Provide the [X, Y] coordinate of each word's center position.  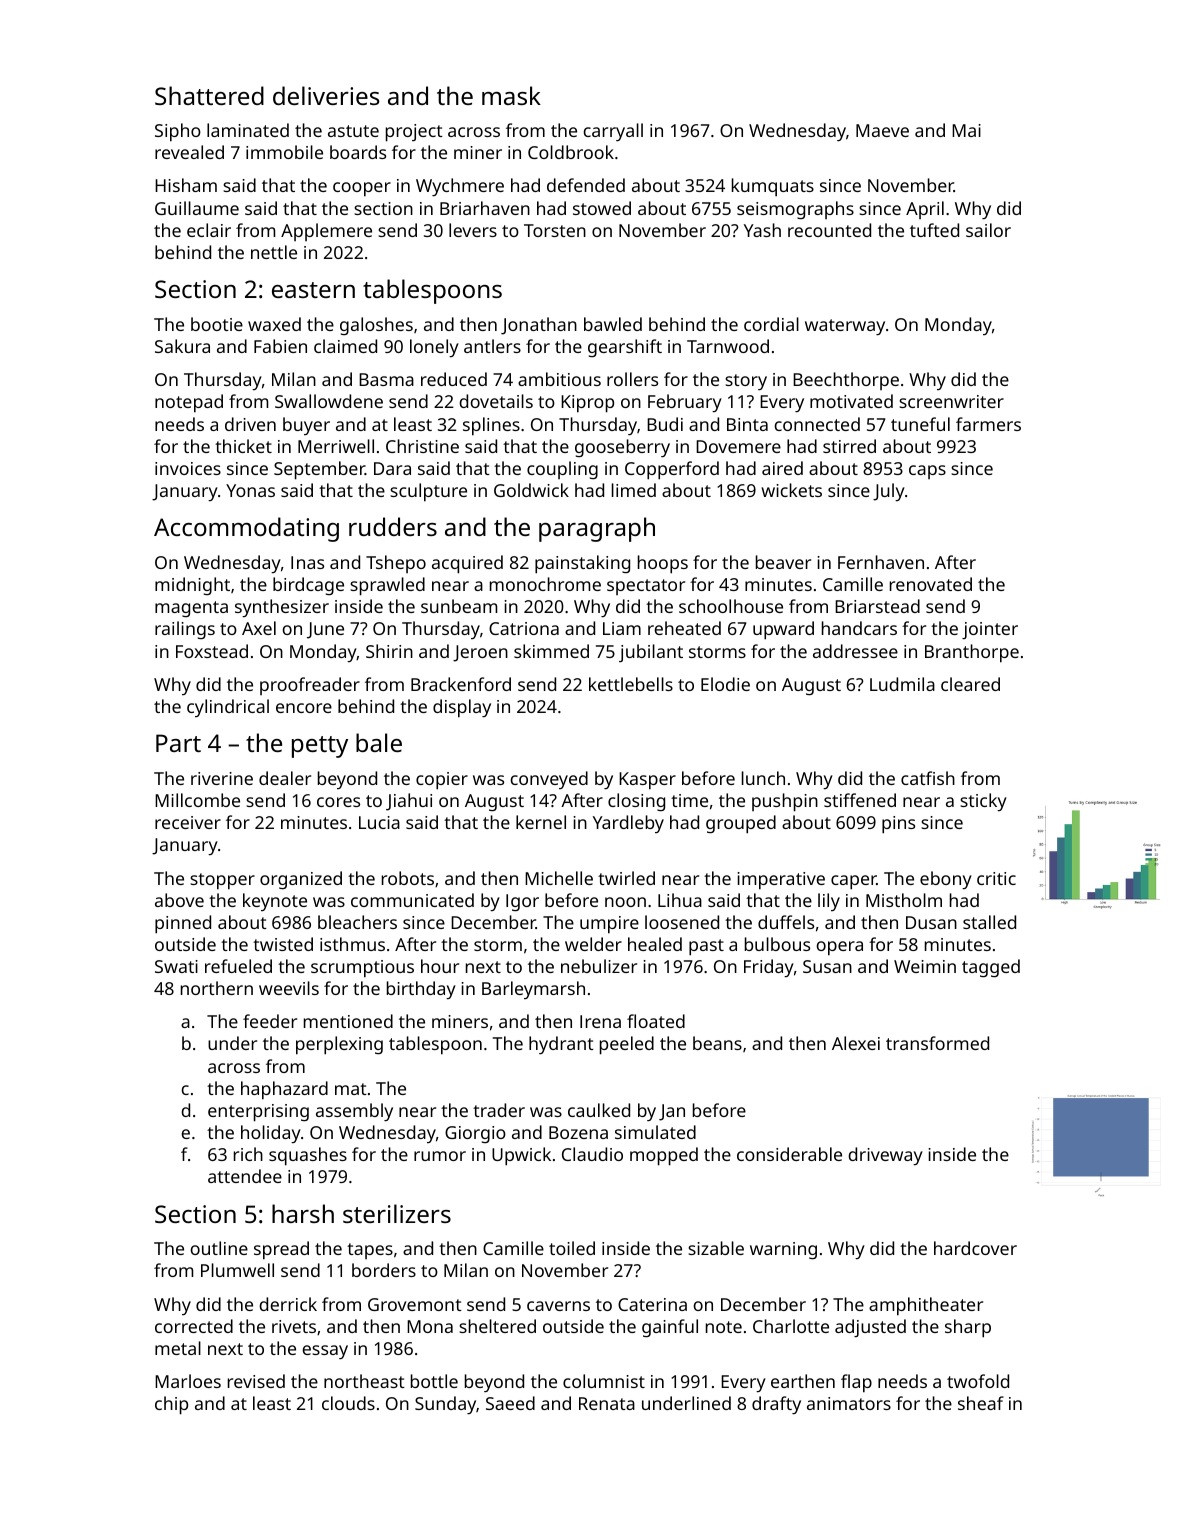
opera [839, 948]
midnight [192, 586]
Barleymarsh [533, 990]
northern [217, 988]
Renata [607, 1403]
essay [325, 1352]
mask [511, 95]
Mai [966, 130]
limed [634, 490]
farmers [988, 424]
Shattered [209, 95]
